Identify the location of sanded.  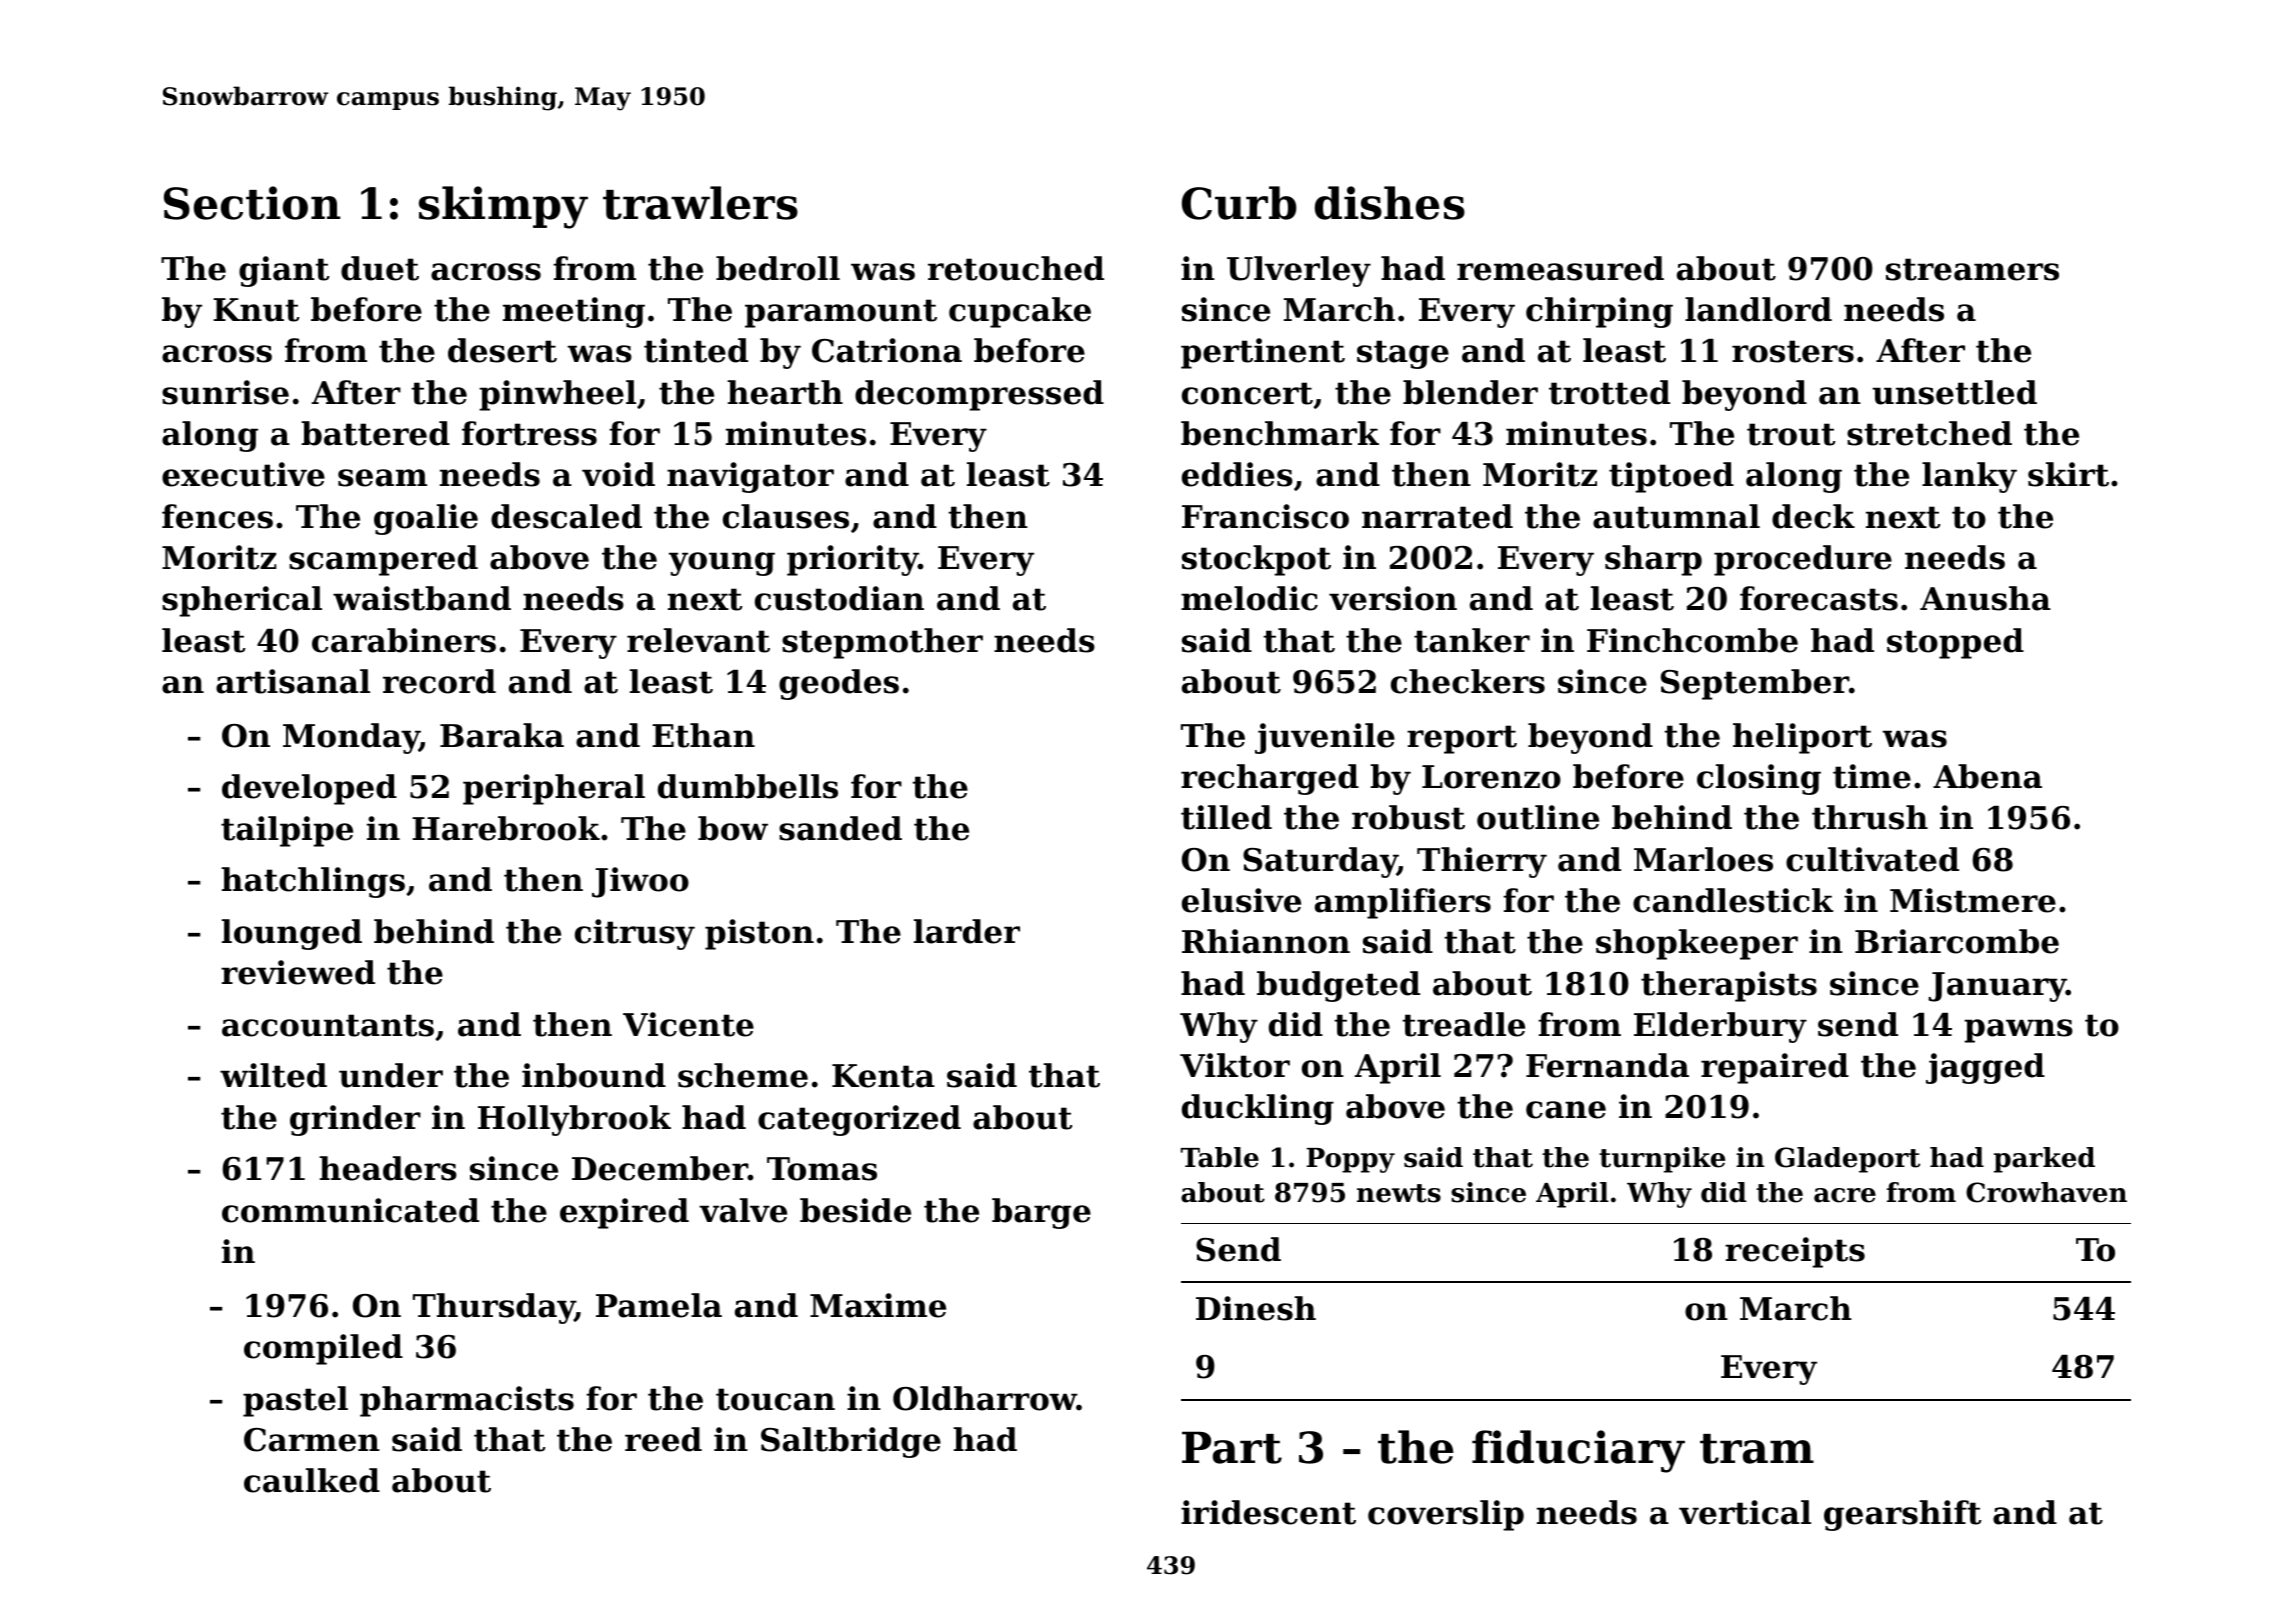
(840, 828).
